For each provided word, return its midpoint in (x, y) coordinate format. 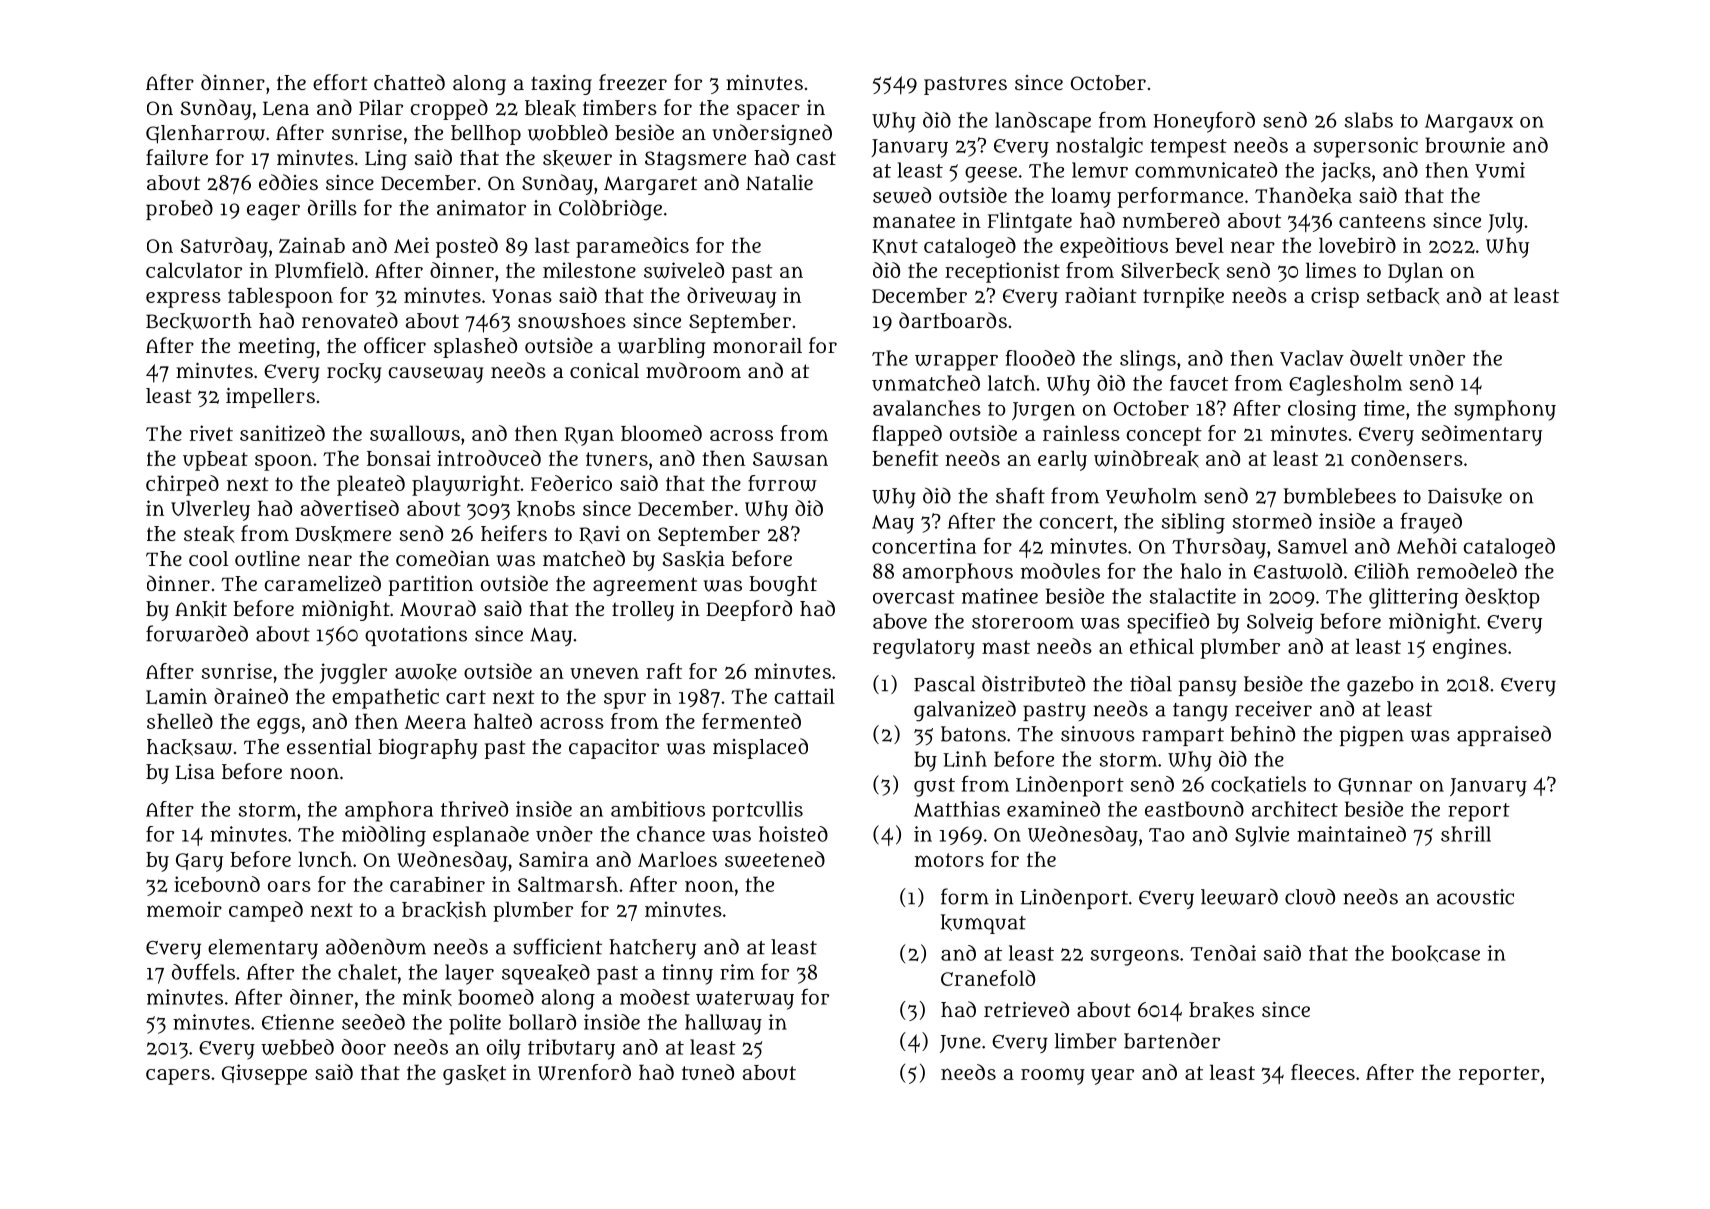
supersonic (1366, 147)
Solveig (1280, 623)
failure (177, 157)
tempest (1188, 148)
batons (973, 734)
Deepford (749, 610)
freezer (633, 82)
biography (428, 749)
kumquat (983, 924)
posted (467, 247)
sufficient (557, 946)
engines (1470, 648)
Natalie (779, 182)
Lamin (176, 696)
